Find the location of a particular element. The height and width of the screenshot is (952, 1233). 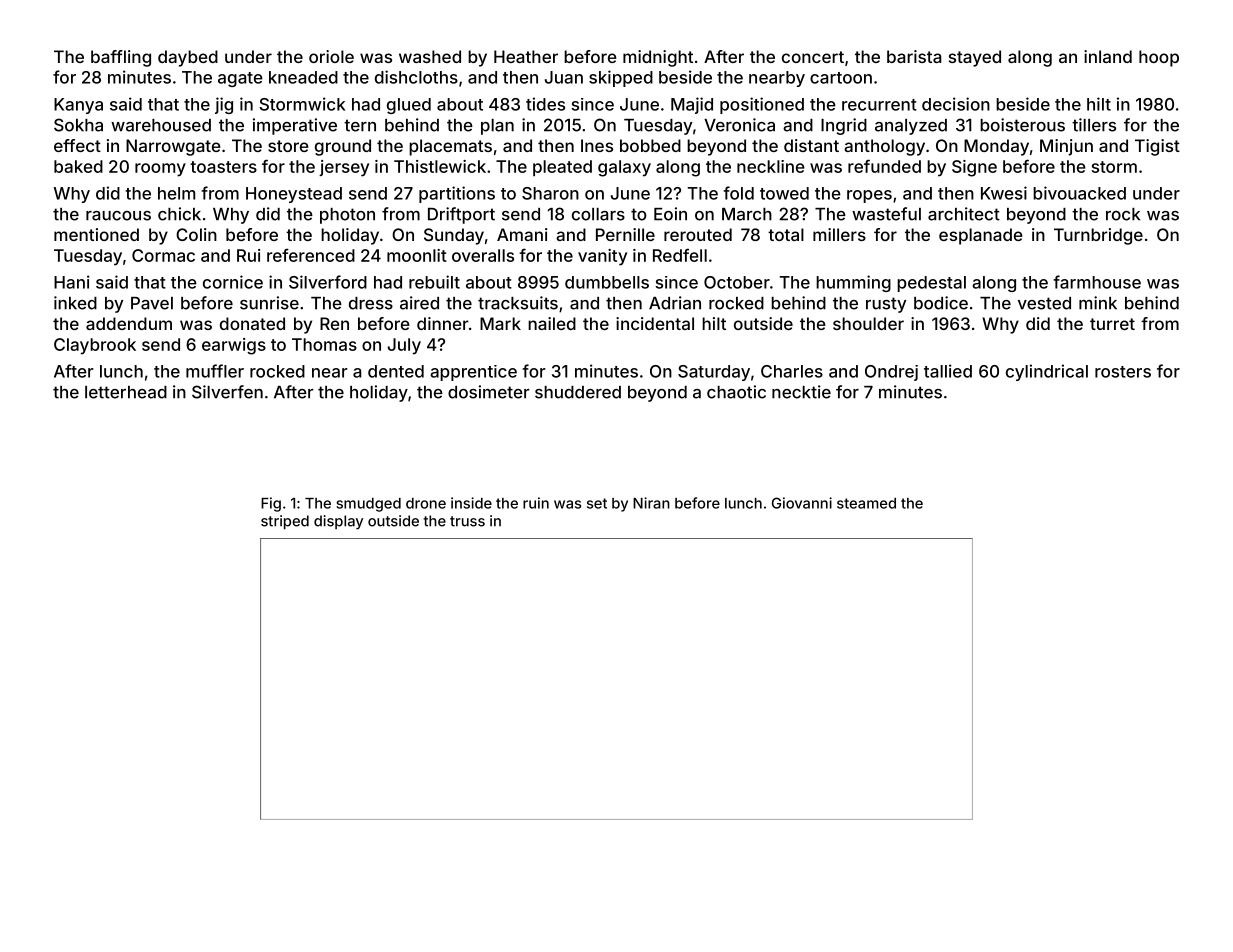

Fig is located at coordinates (271, 504).
